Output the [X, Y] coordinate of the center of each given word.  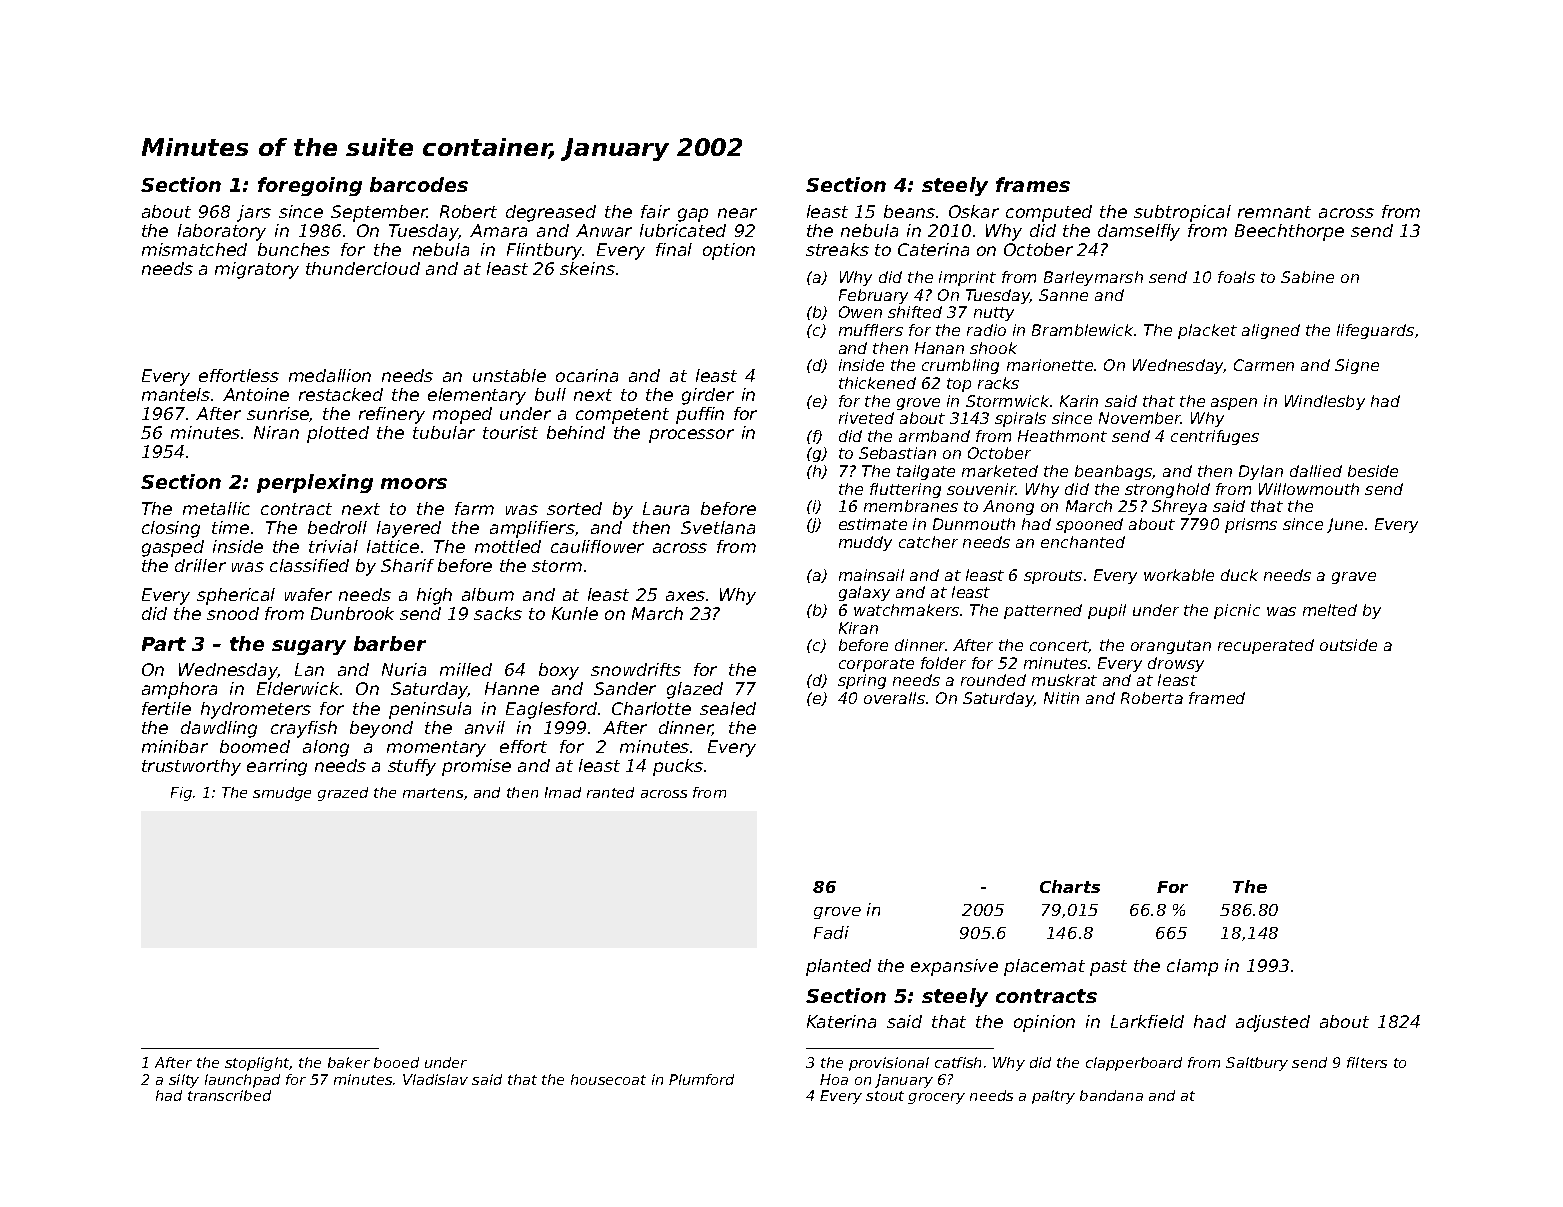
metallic [216, 508]
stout [885, 1096]
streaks [837, 249]
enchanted [1083, 542]
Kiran [858, 628]
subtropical [1182, 213]
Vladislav [435, 1079]
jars [254, 213]
